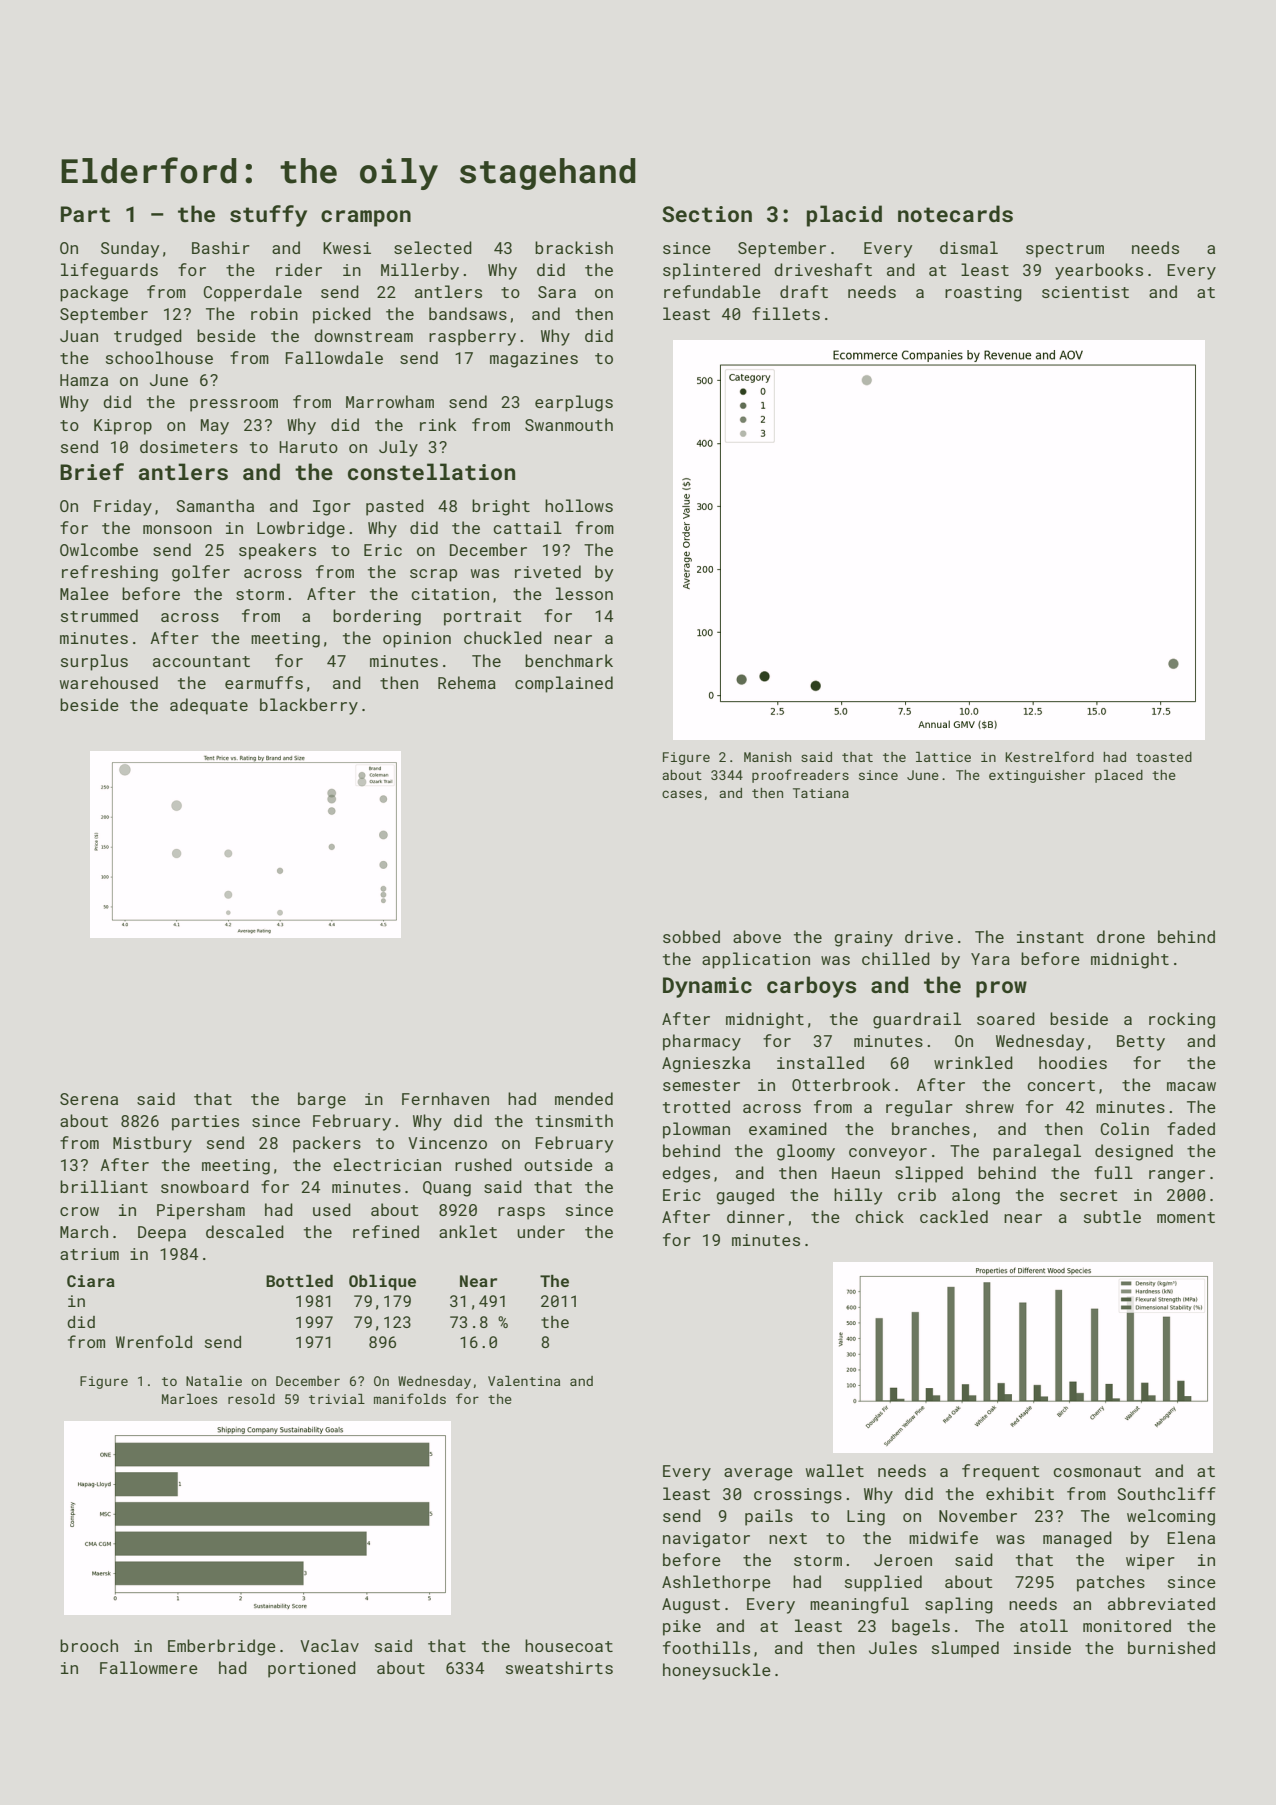  What do you see at coordinates (1065, 250) in the screenshot?
I see `spectrum` at bounding box center [1065, 250].
